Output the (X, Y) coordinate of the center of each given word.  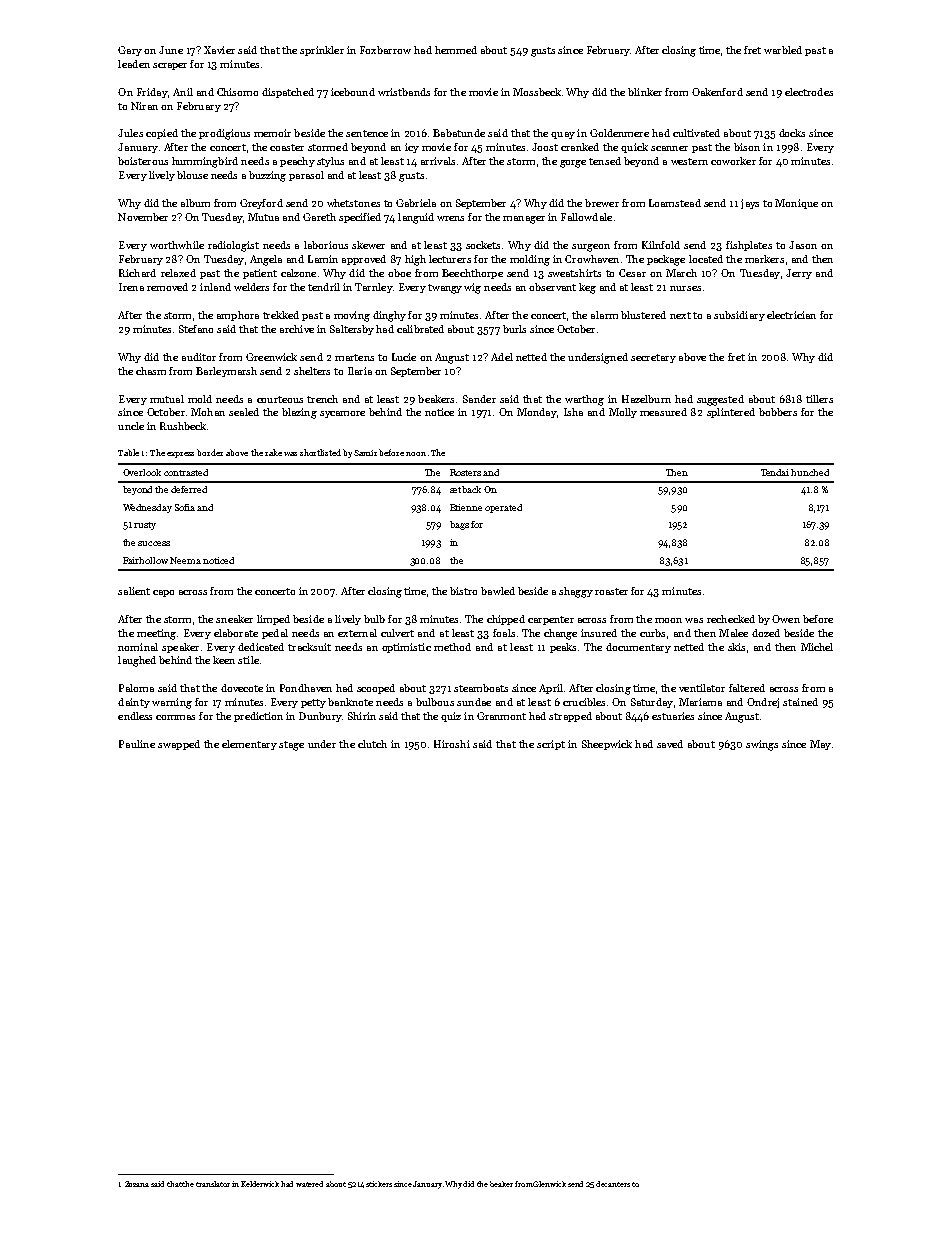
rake (273, 452)
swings (762, 745)
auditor (199, 357)
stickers (379, 1184)
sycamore (342, 414)
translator (213, 1184)
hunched (810, 472)
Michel (817, 647)
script (551, 745)
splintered (731, 413)
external (357, 633)
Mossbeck (537, 92)
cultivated (696, 133)
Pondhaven (306, 688)
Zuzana (137, 1184)
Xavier (219, 50)
